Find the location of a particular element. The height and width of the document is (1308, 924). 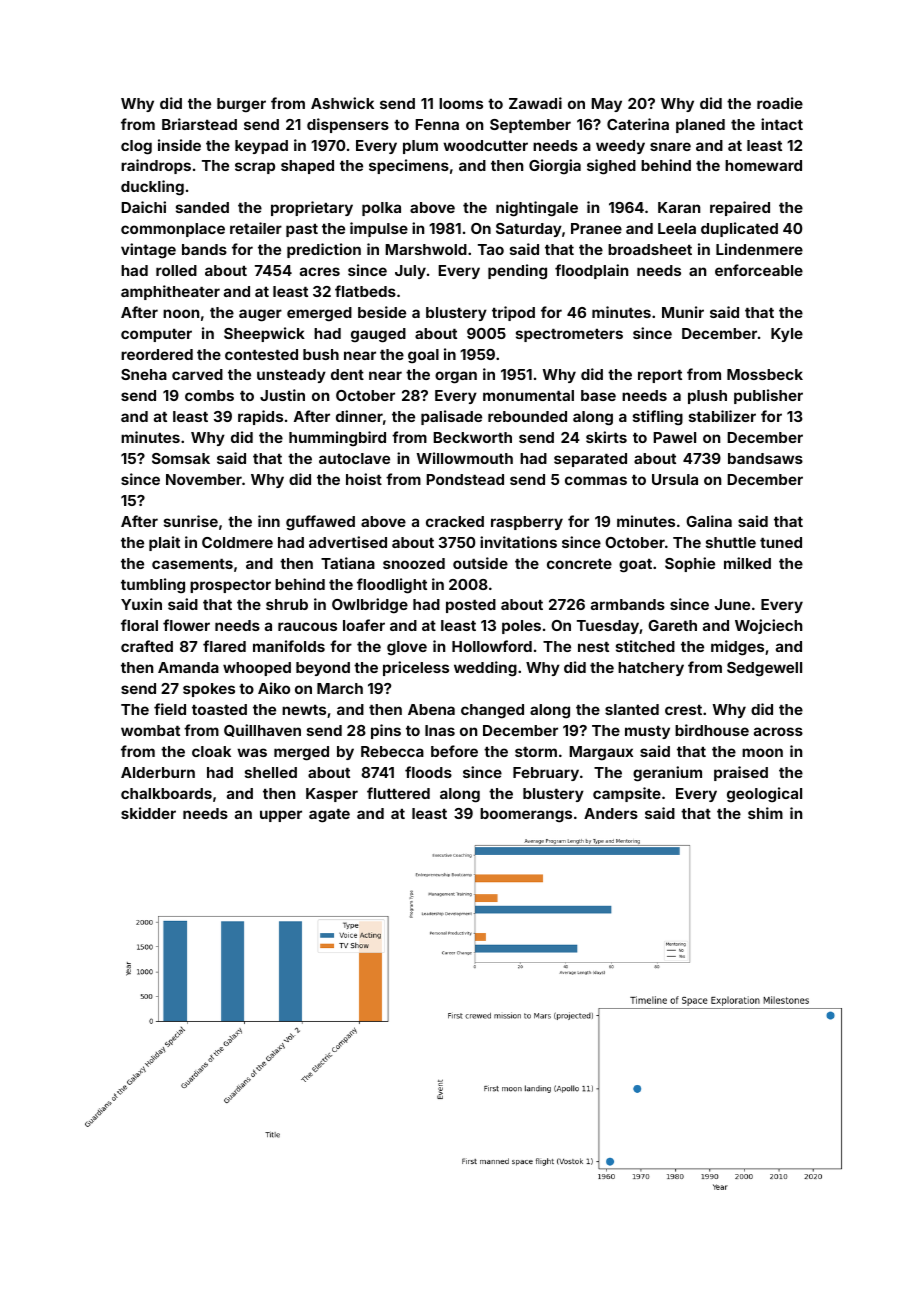

polka is located at coordinates (381, 209).
